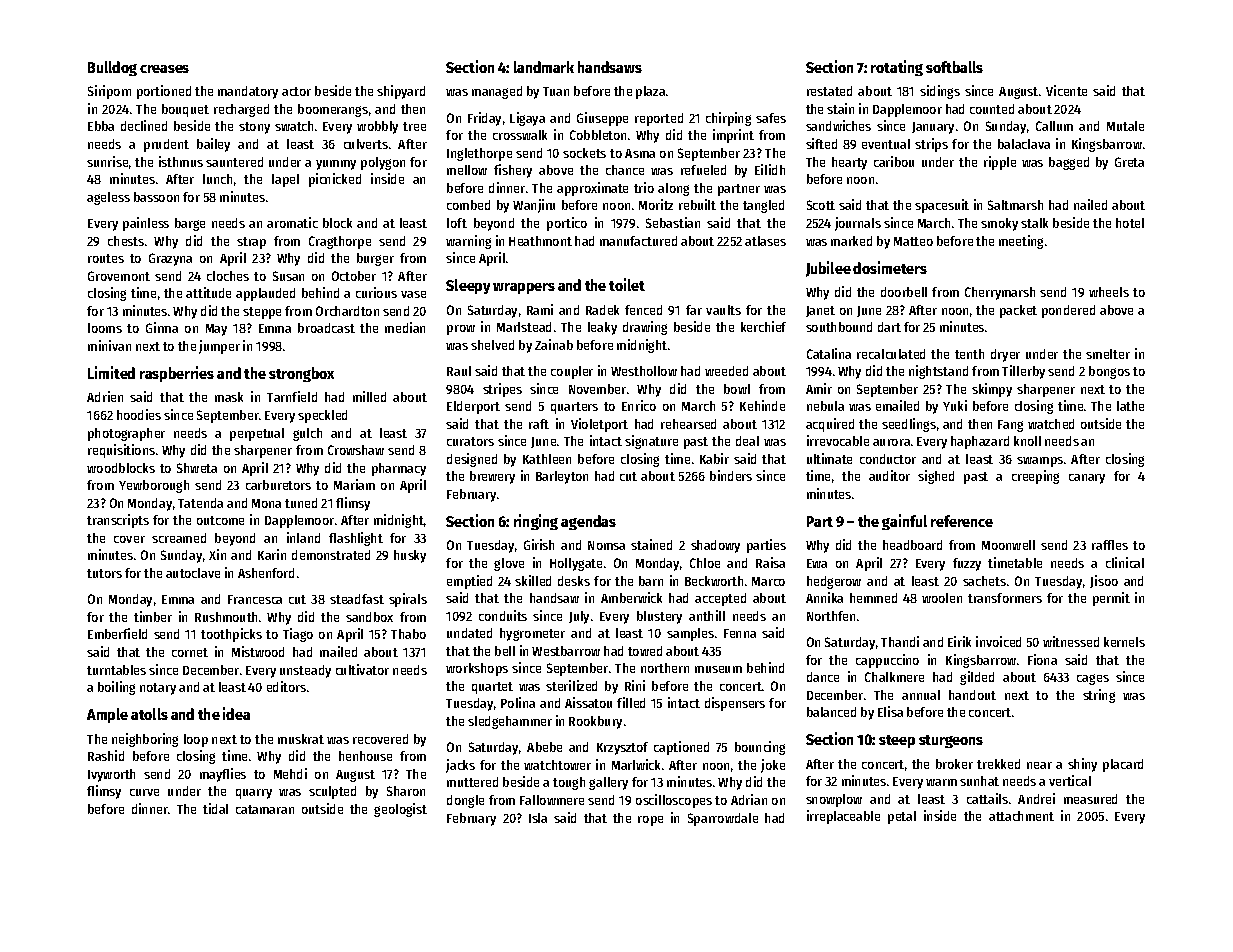  I want to click on landmark, so click(544, 67).
